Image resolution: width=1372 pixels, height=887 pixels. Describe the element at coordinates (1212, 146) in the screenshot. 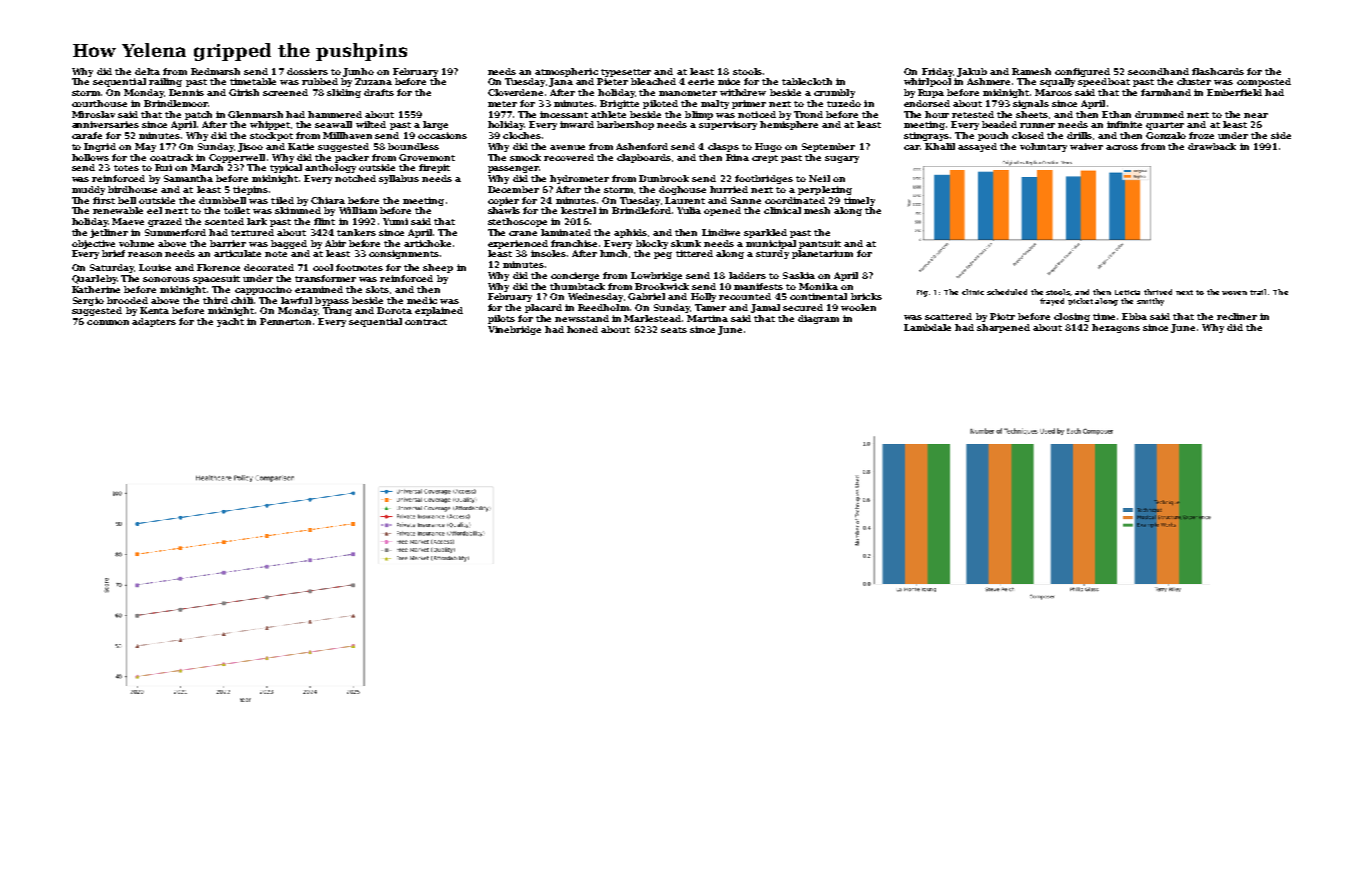

I see `drawback` at that location.
